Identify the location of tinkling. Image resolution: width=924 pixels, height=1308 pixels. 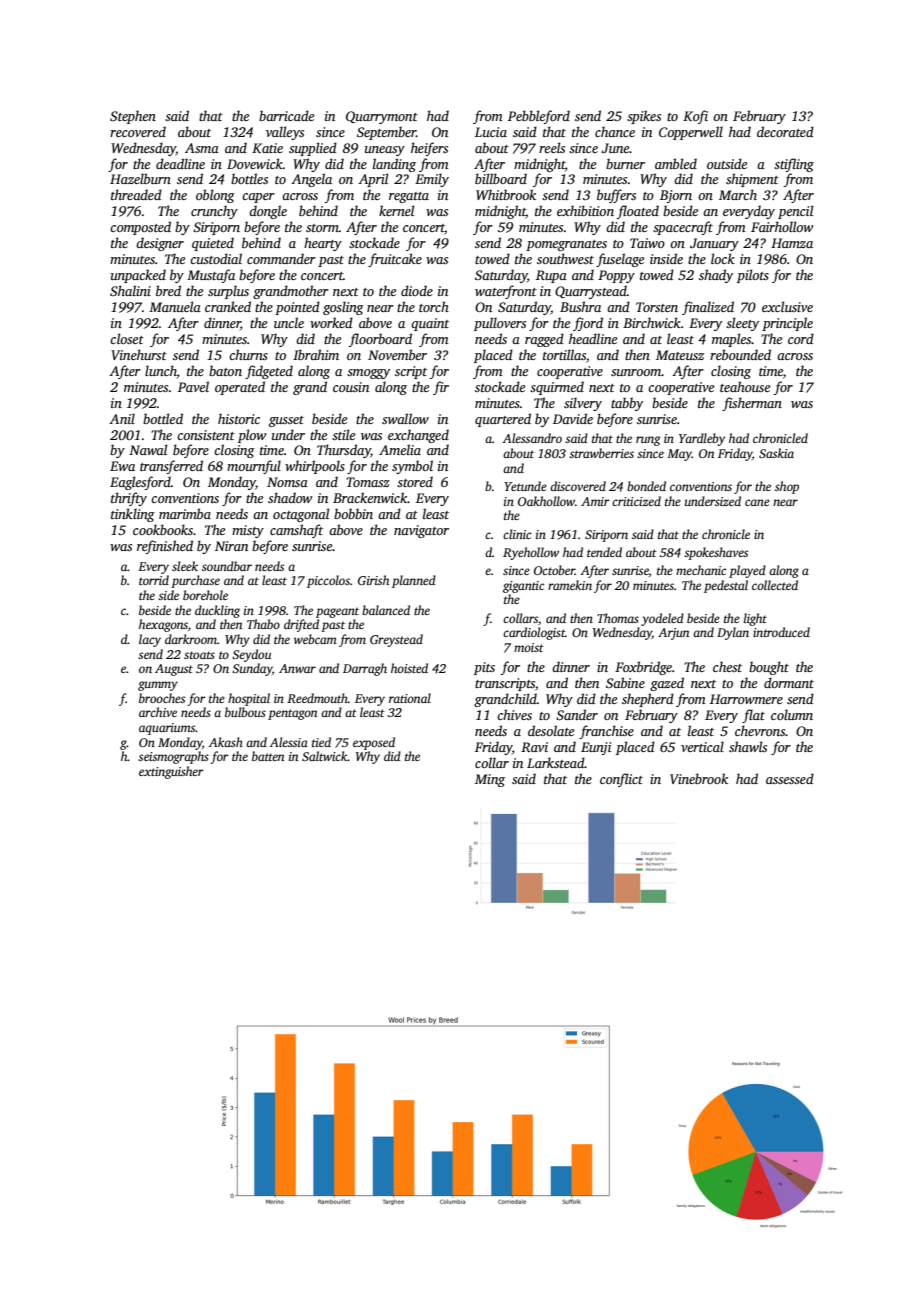
(133, 515).
